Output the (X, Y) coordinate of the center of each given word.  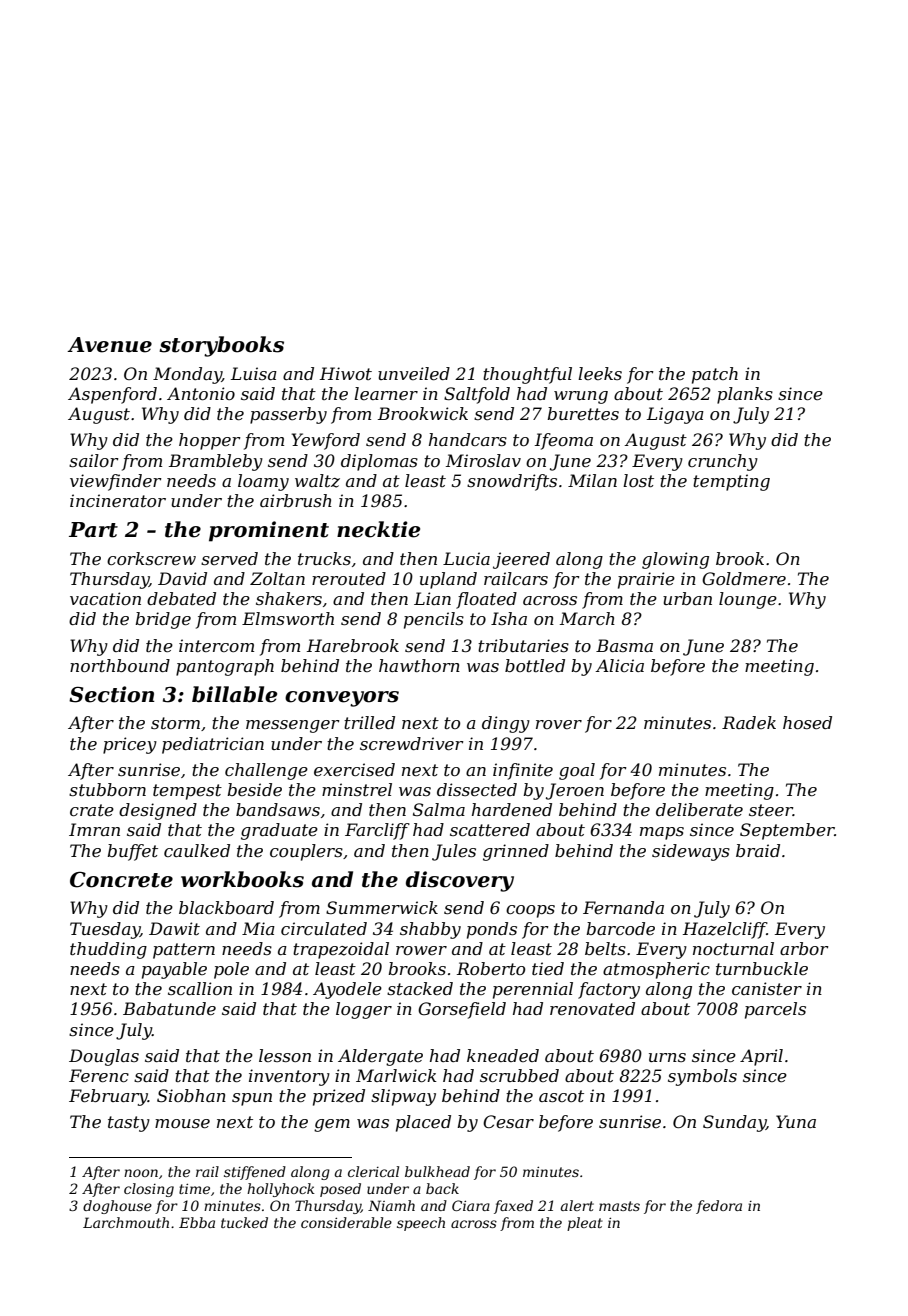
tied (548, 968)
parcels (775, 1010)
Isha (509, 618)
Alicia (619, 665)
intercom (216, 645)
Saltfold (477, 395)
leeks (600, 373)
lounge (748, 600)
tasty (129, 1124)
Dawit (174, 928)
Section (112, 694)
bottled (535, 665)
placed (423, 1123)
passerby (288, 415)
